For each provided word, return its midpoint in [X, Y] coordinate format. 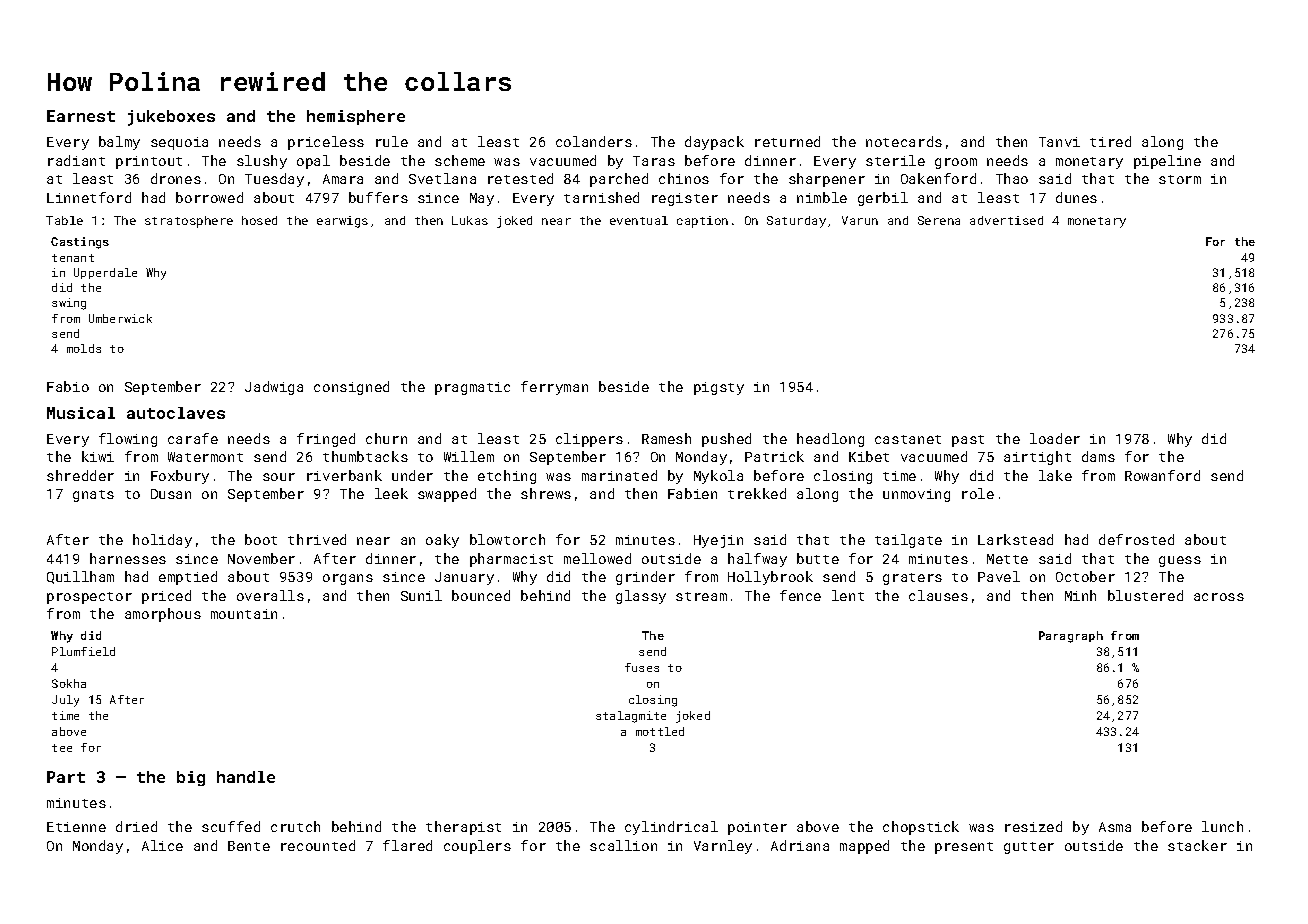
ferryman [554, 388]
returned [787, 141]
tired [1110, 141]
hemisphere [356, 117]
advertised [1006, 220]
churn [386, 438]
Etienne [76, 827]
